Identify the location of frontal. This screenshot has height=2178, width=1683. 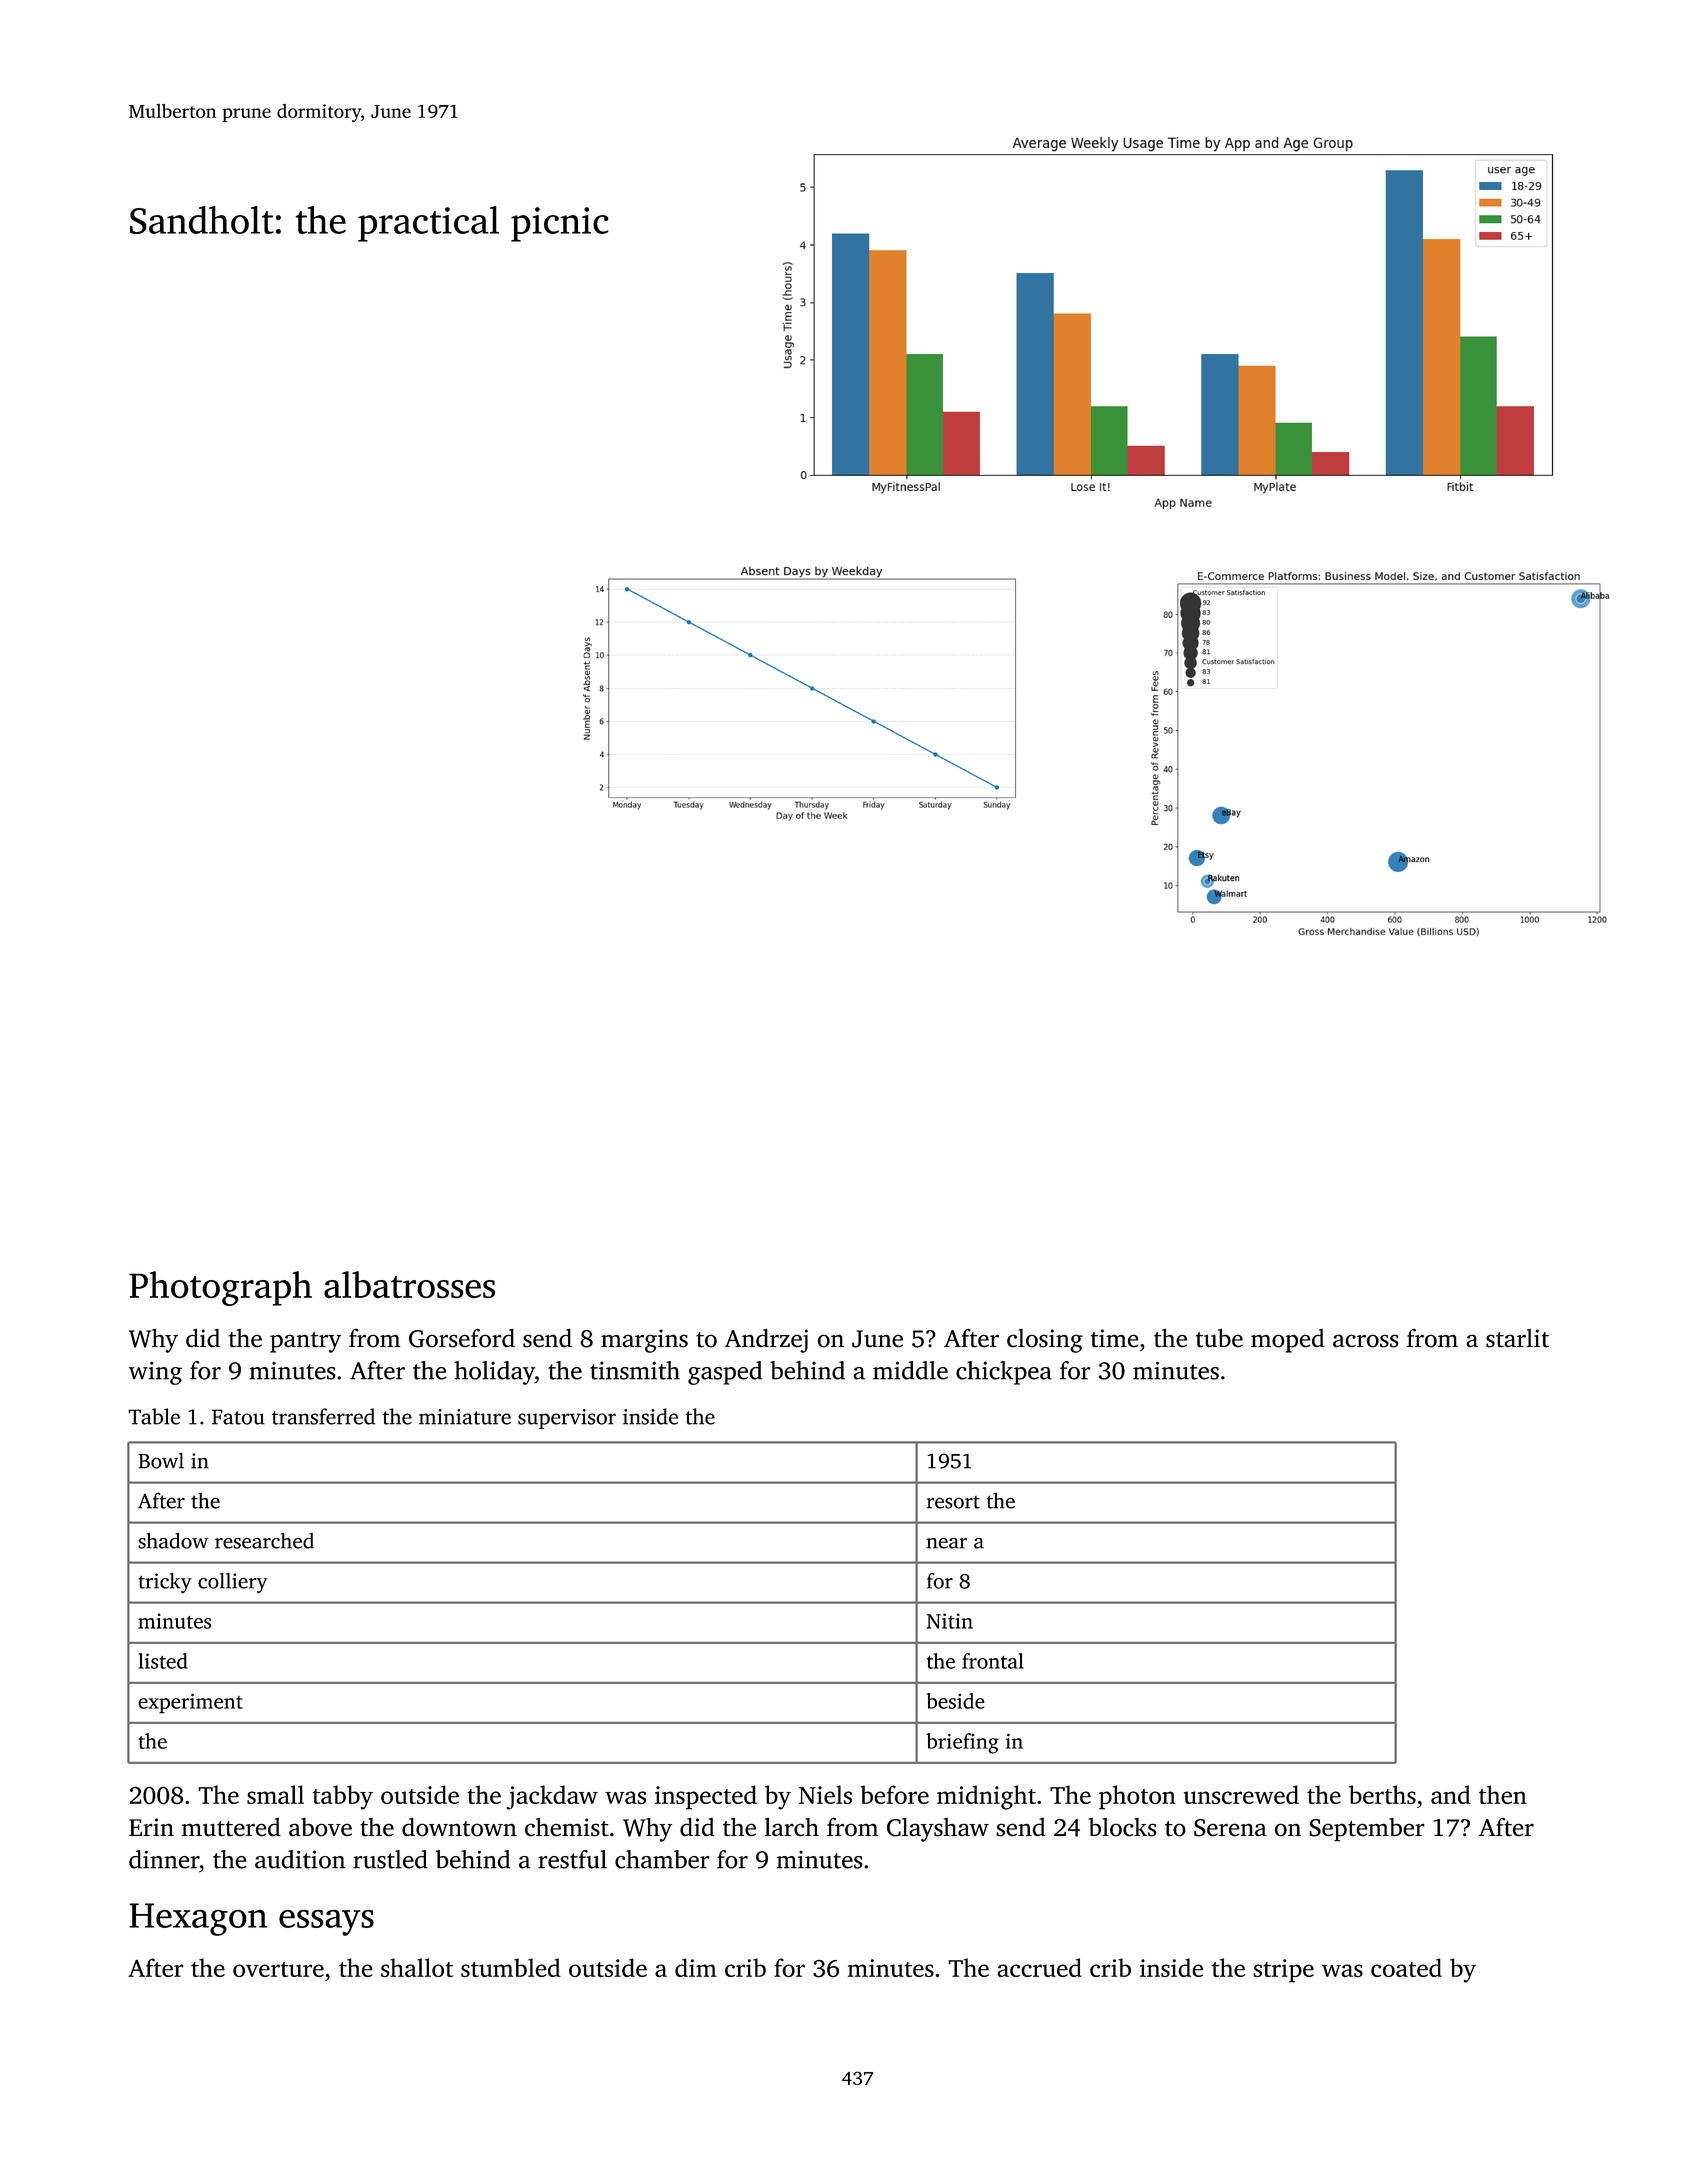
(993, 1661).
